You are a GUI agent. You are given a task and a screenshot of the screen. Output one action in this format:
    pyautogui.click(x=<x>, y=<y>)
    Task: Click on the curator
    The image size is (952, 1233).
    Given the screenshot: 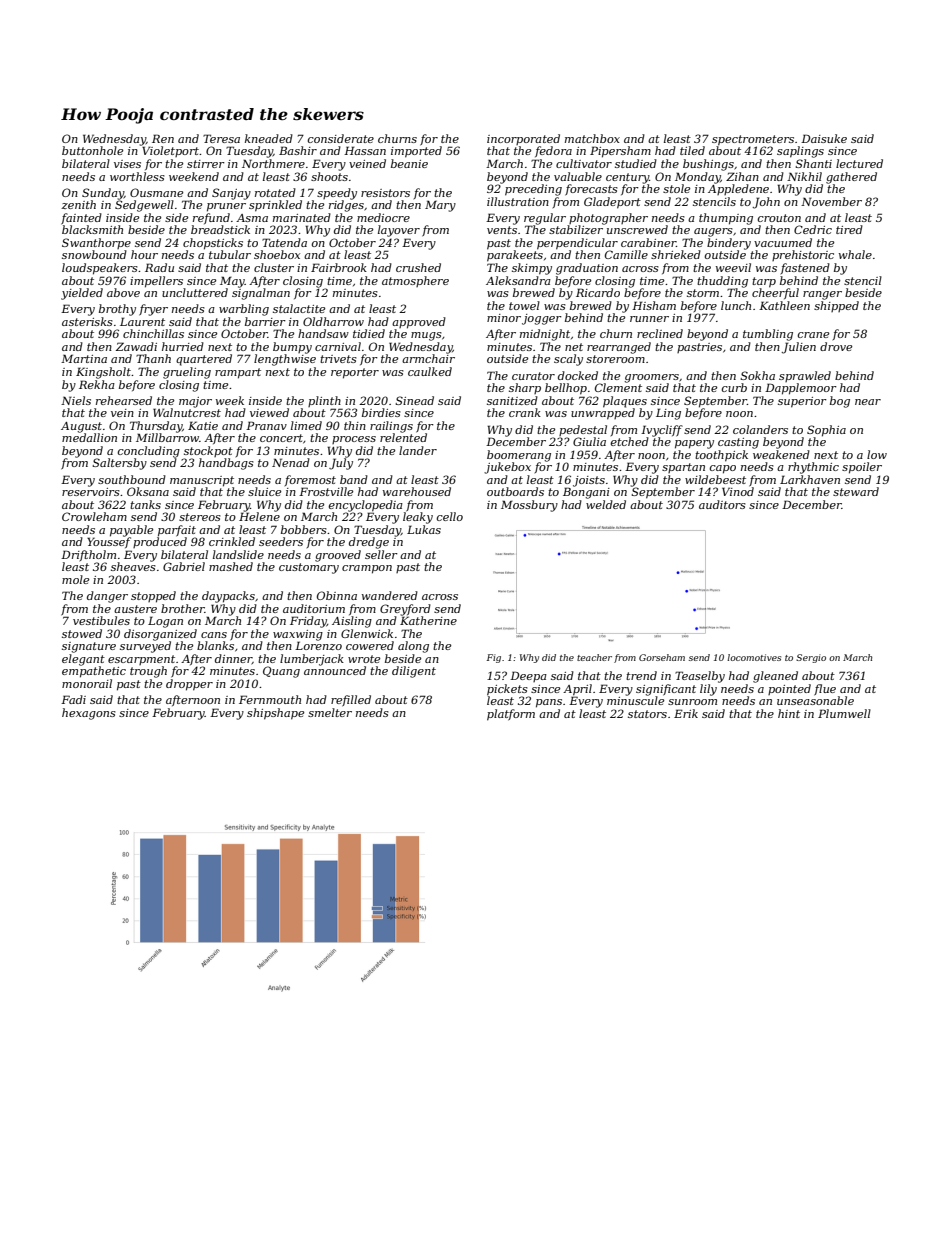 What is the action you would take?
    pyautogui.click(x=533, y=376)
